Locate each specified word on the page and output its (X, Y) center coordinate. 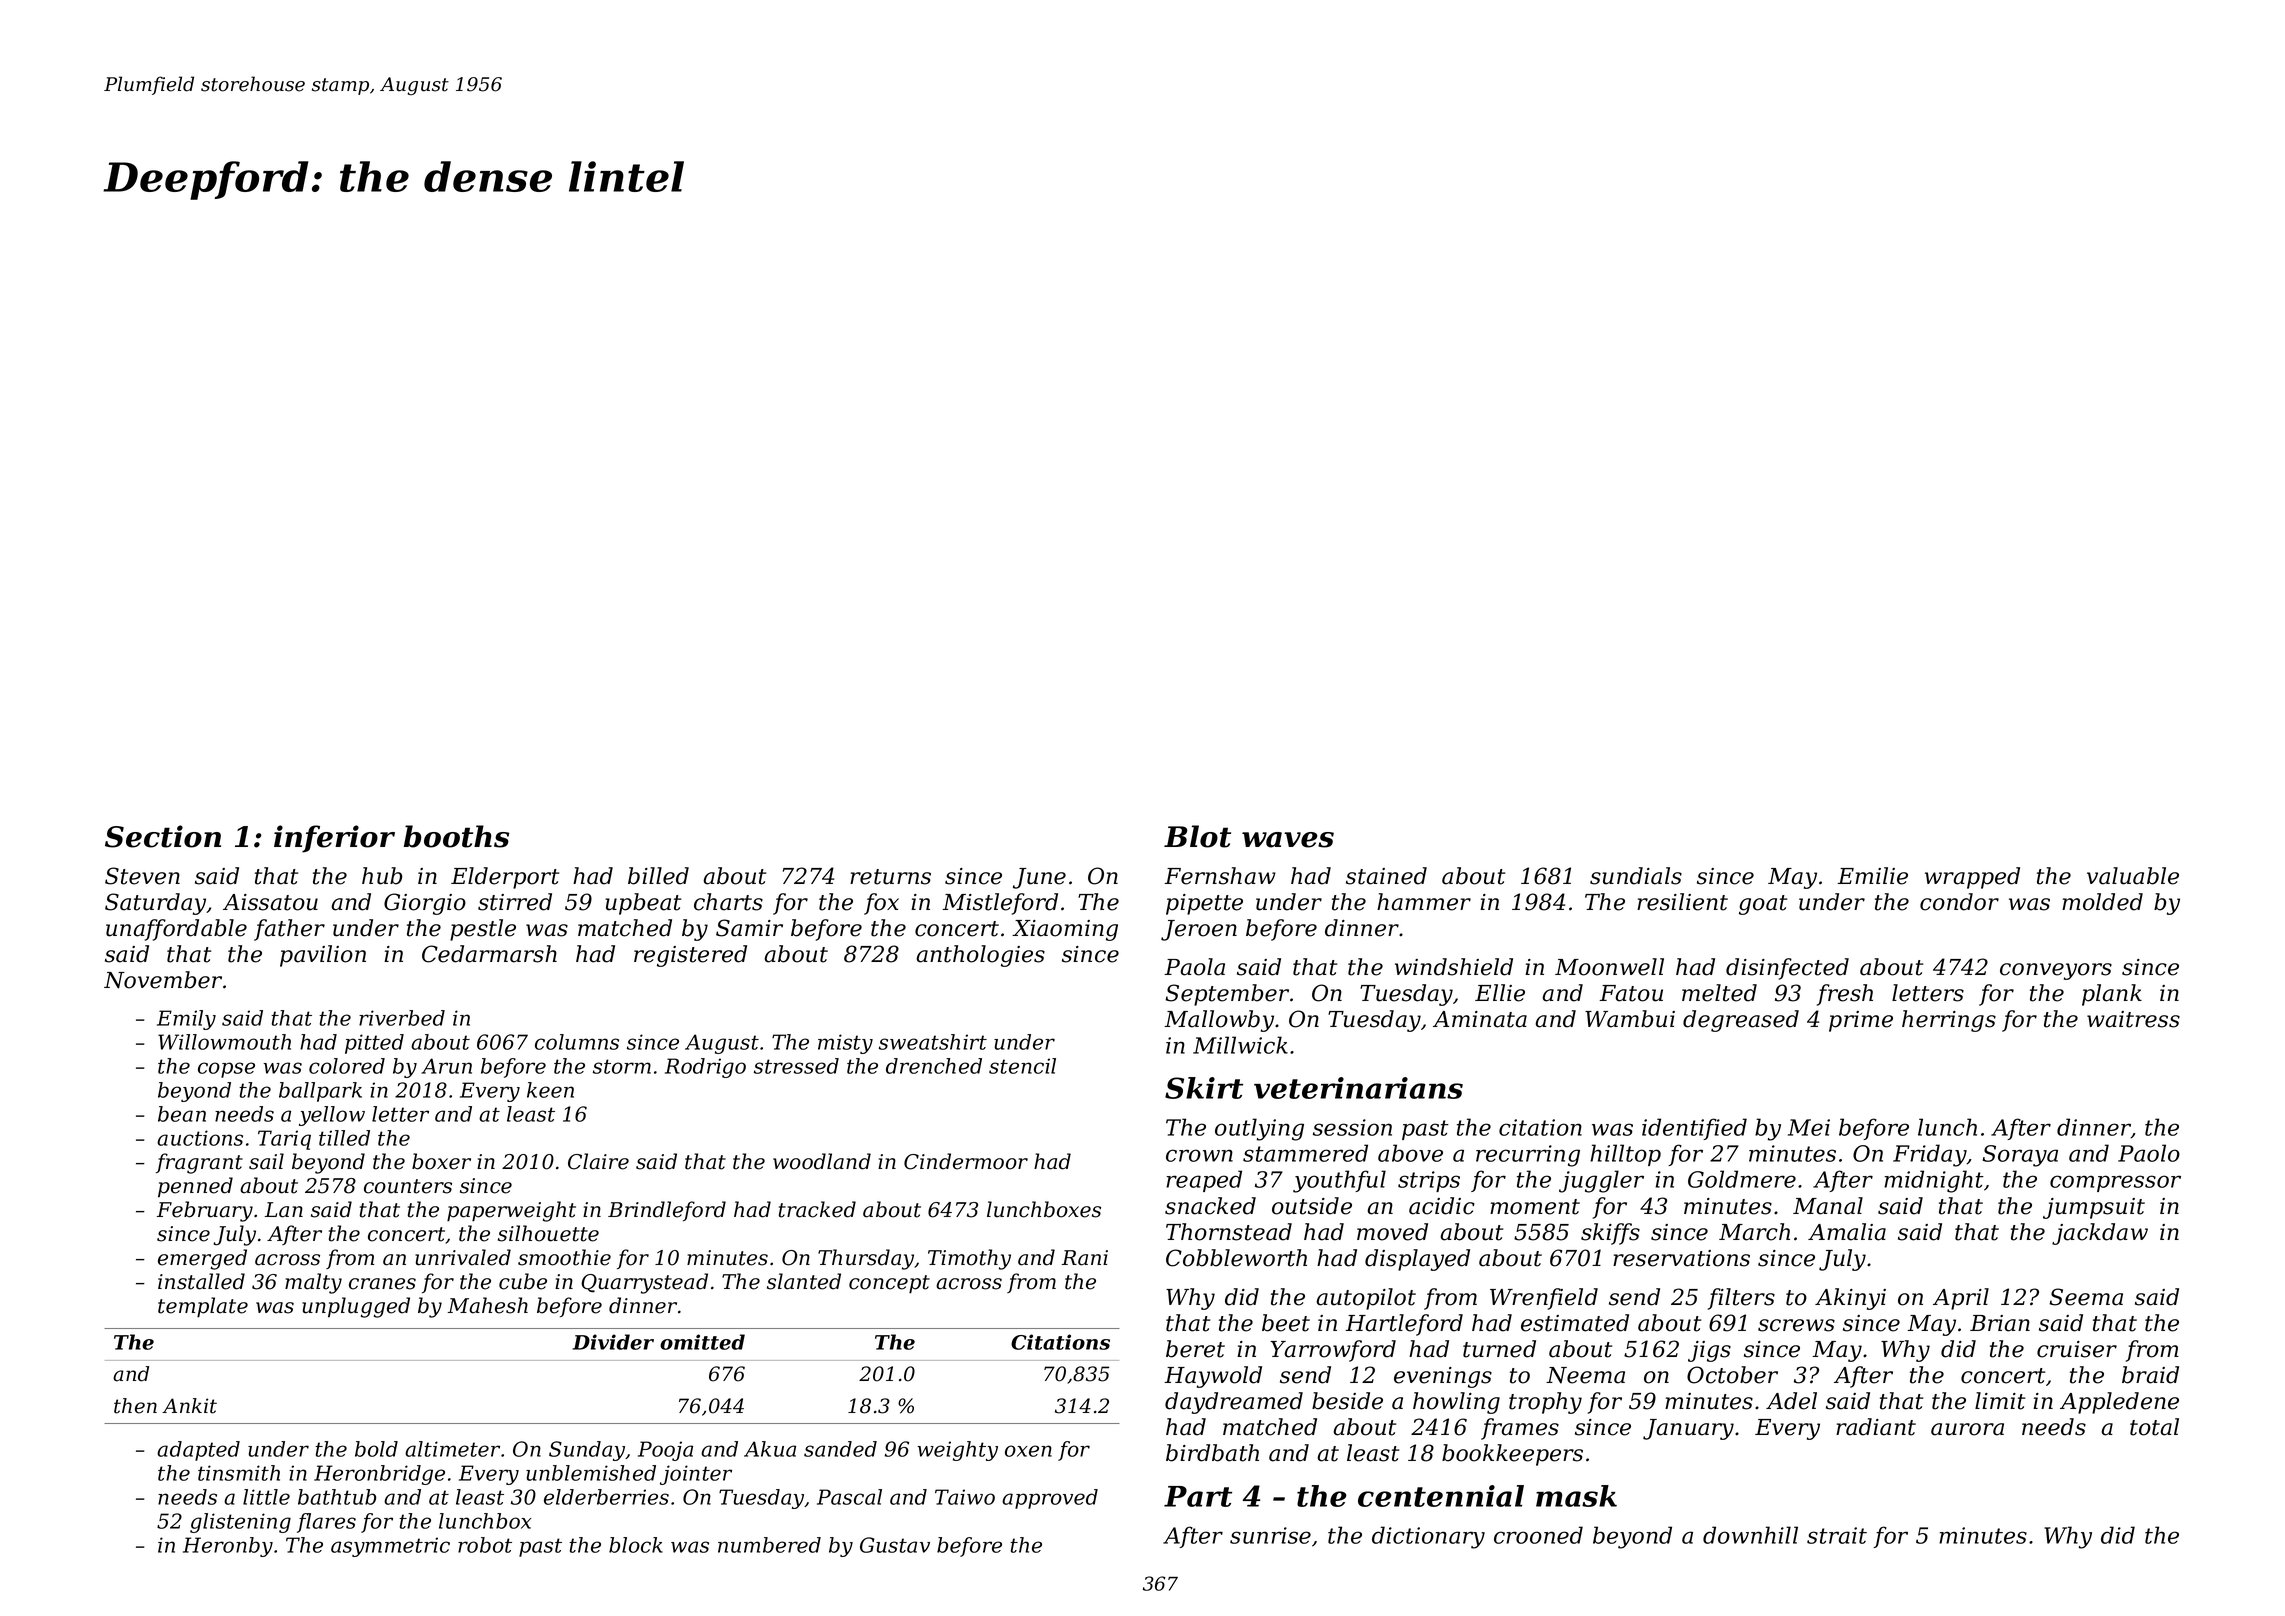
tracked (817, 1209)
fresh (1845, 995)
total (2154, 1427)
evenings (1443, 1377)
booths (456, 836)
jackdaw (2100, 1234)
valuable (2133, 876)
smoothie (564, 1257)
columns (577, 1042)
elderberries (606, 1497)
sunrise (1270, 1535)
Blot (1197, 836)
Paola (1194, 967)
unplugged (356, 1307)
